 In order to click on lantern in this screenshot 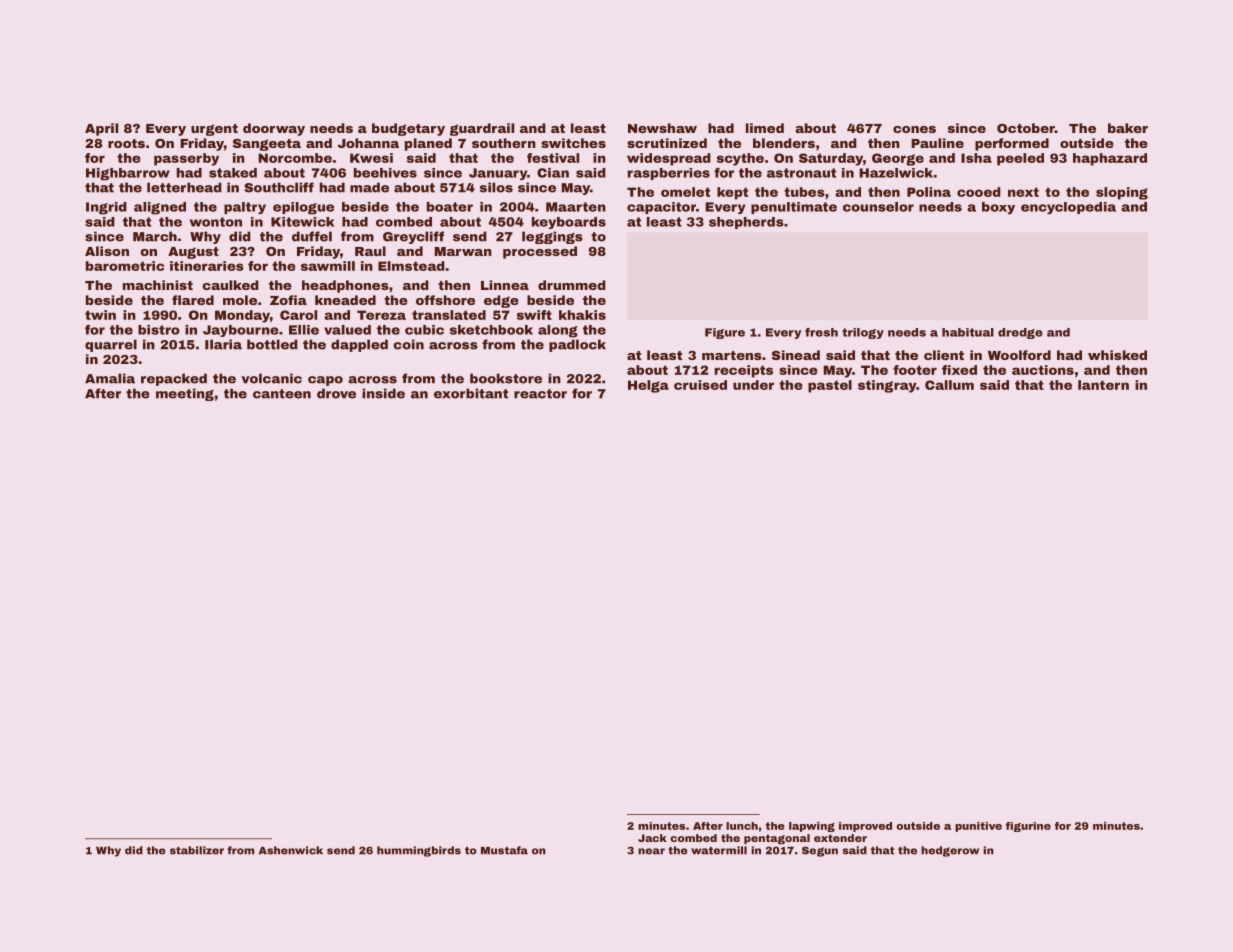, I will do `click(1103, 385)`.
